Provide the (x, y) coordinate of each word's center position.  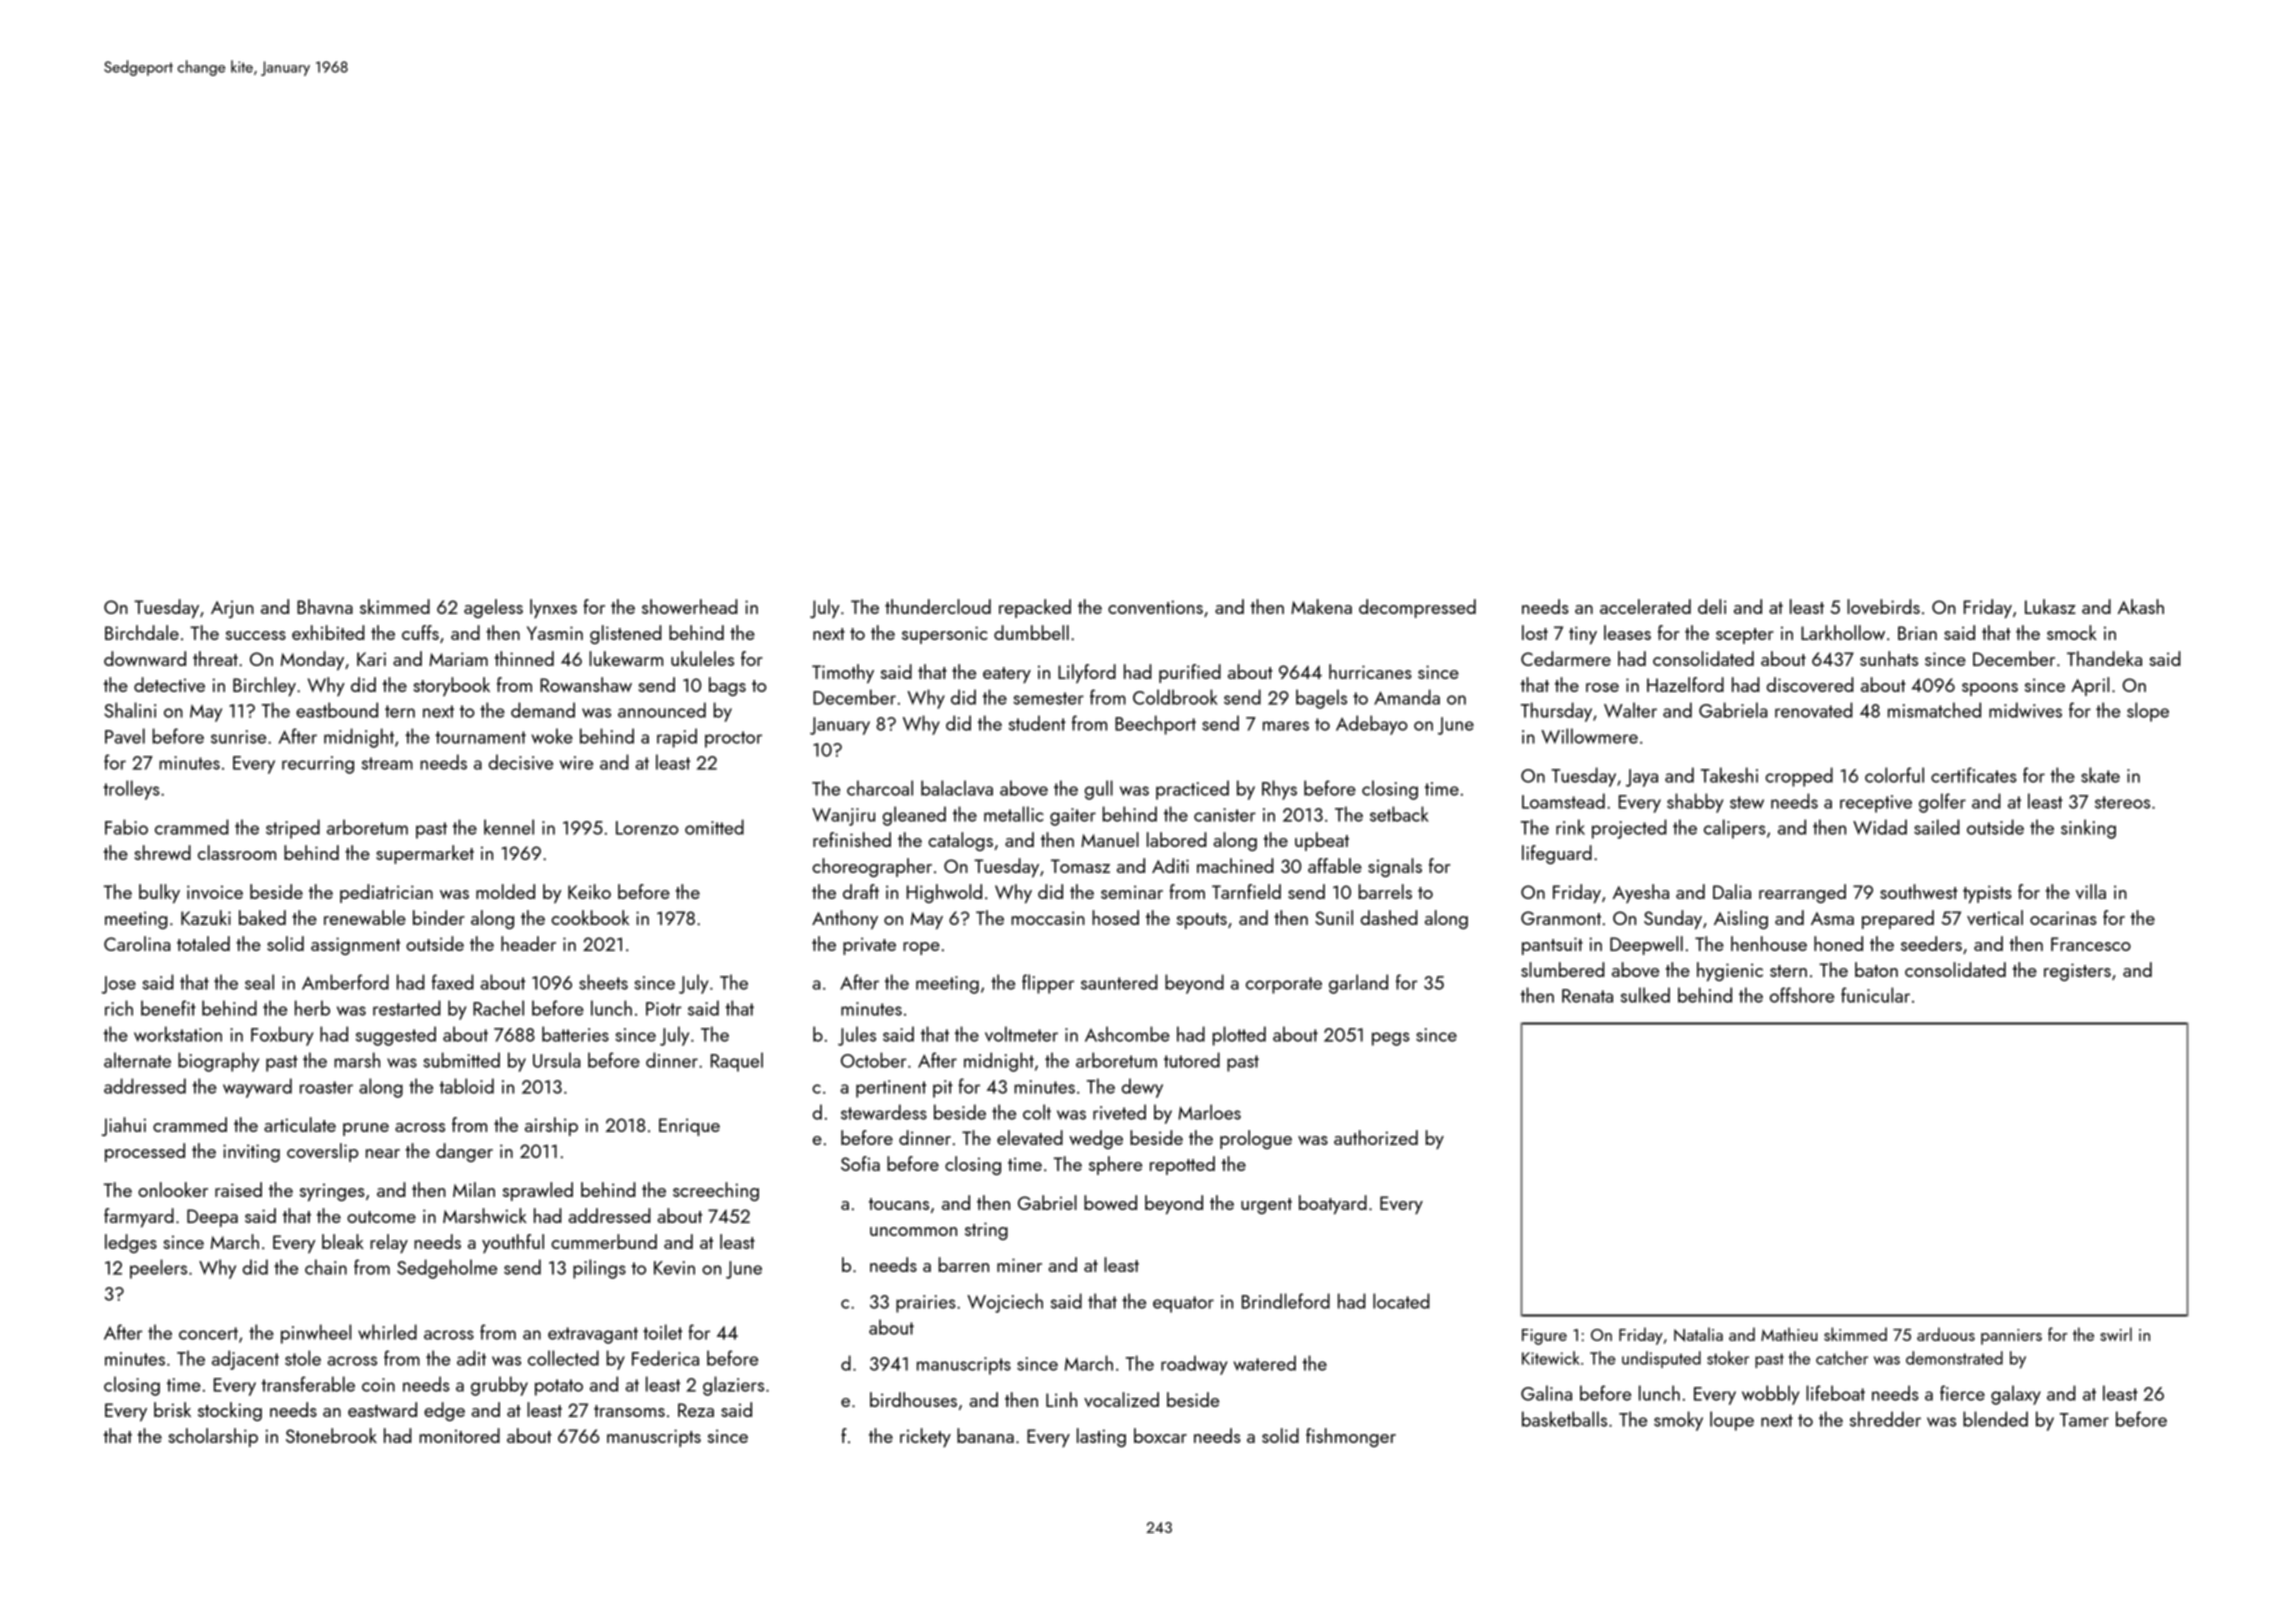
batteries (575, 1034)
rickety (925, 1437)
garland (1358, 984)
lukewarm (626, 658)
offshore (1802, 995)
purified (1190, 673)
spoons (1990, 689)
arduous (1946, 1334)
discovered (1810, 684)
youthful (513, 1243)
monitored (459, 1435)
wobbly (1770, 1395)
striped (293, 829)
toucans (899, 1204)
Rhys (1279, 790)
